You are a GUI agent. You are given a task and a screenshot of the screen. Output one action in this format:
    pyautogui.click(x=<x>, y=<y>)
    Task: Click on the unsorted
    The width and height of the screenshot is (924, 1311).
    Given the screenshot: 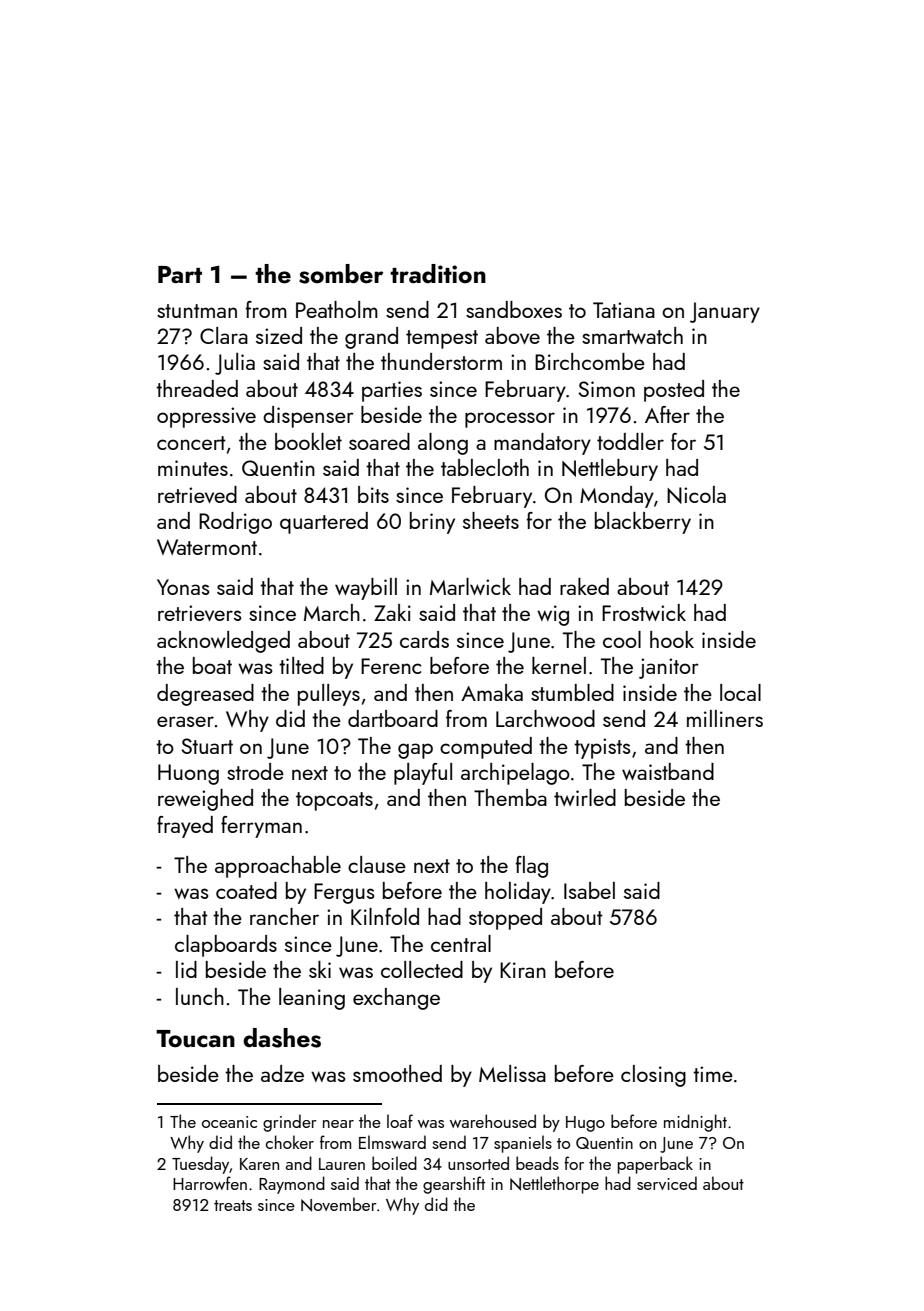 What is the action you would take?
    pyautogui.click(x=478, y=1163)
